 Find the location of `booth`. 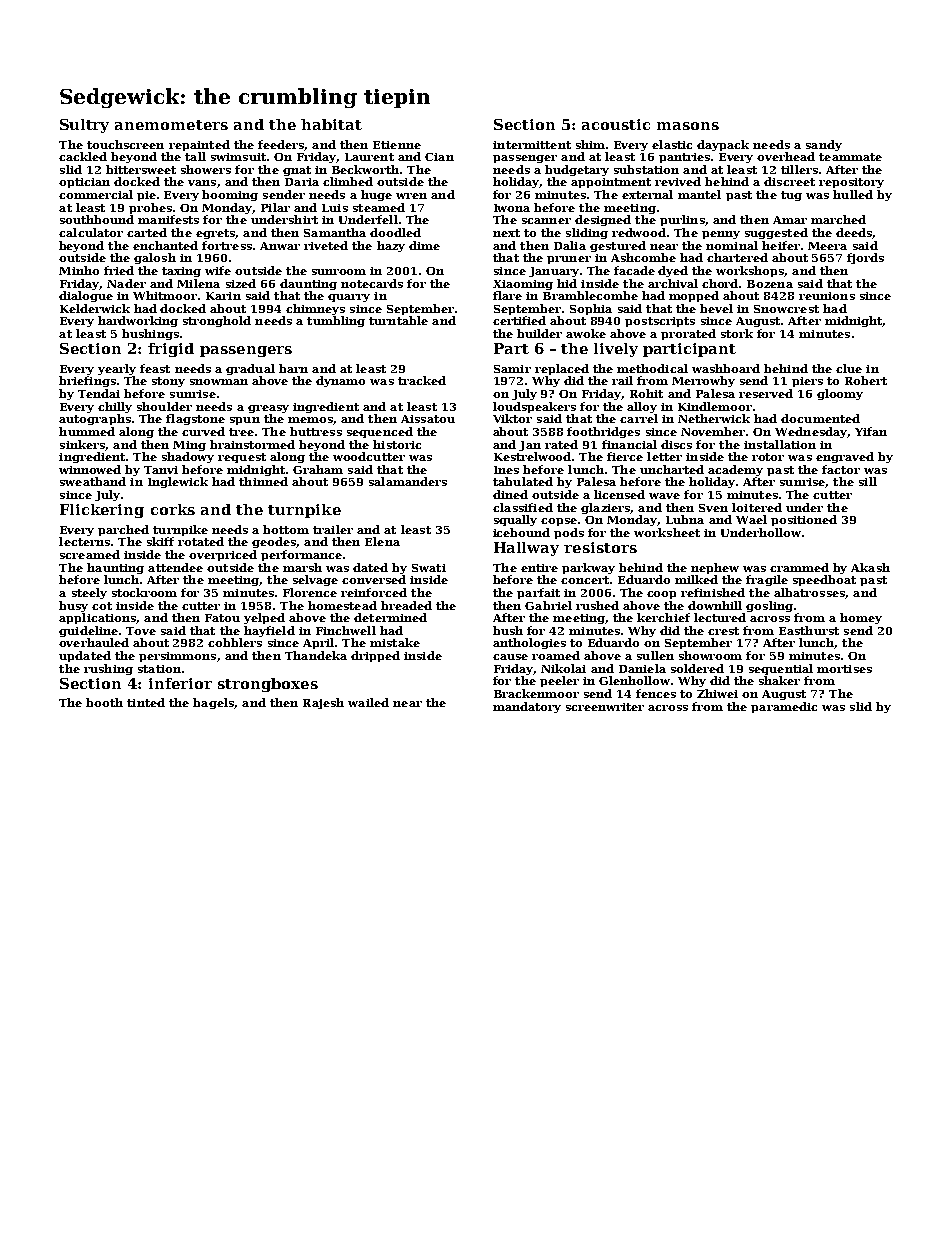

booth is located at coordinates (104, 702).
